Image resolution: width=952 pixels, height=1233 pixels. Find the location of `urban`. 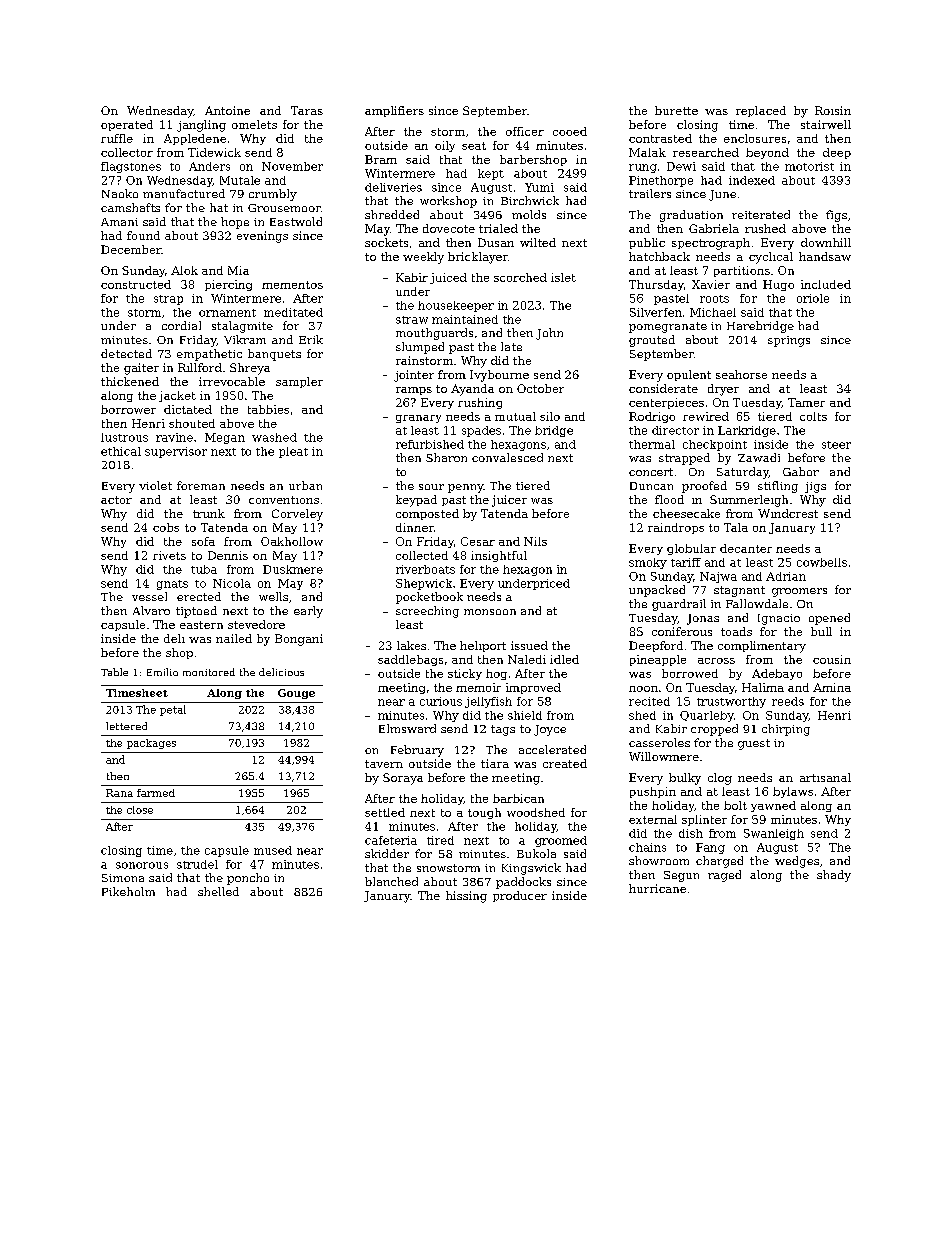

urban is located at coordinates (305, 485).
